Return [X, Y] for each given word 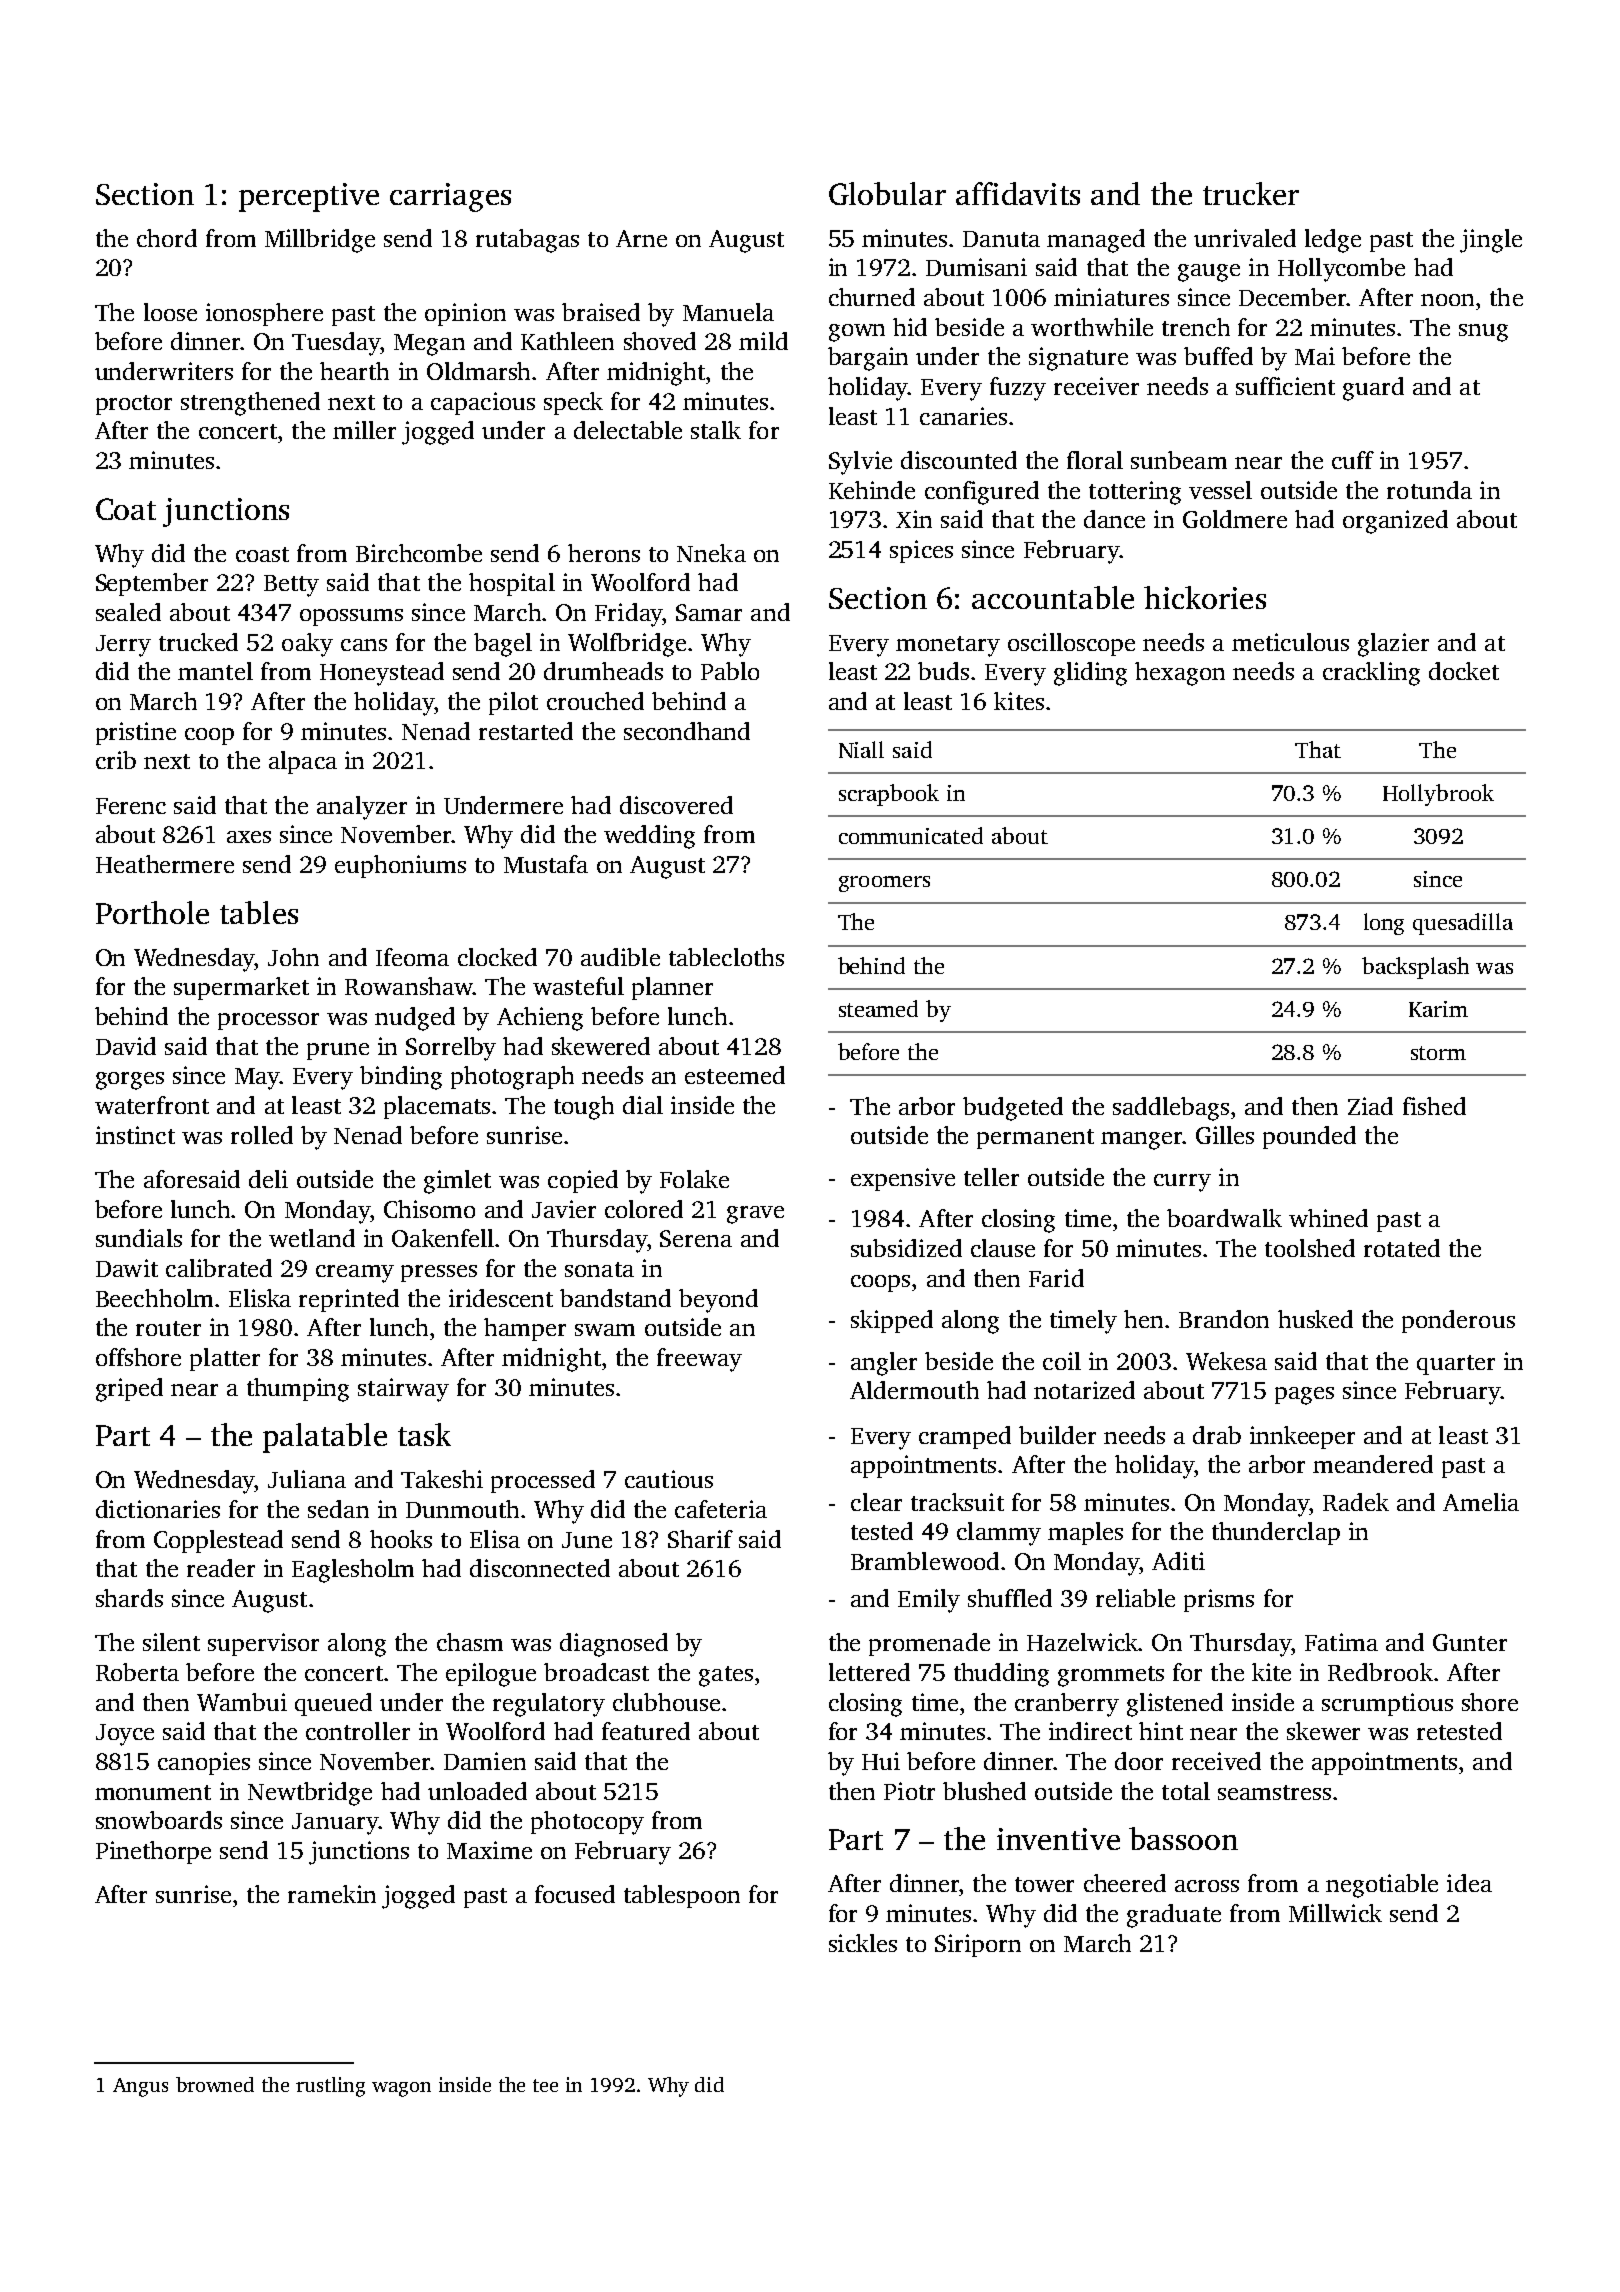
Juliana [307, 1479]
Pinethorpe [153, 1852]
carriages [450, 197]
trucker [1251, 193]
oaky [307, 645]
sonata [599, 1269]
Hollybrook [1438, 795]
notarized [1084, 1390]
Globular [887, 193]
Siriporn [978, 1945]
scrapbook [889, 795]
